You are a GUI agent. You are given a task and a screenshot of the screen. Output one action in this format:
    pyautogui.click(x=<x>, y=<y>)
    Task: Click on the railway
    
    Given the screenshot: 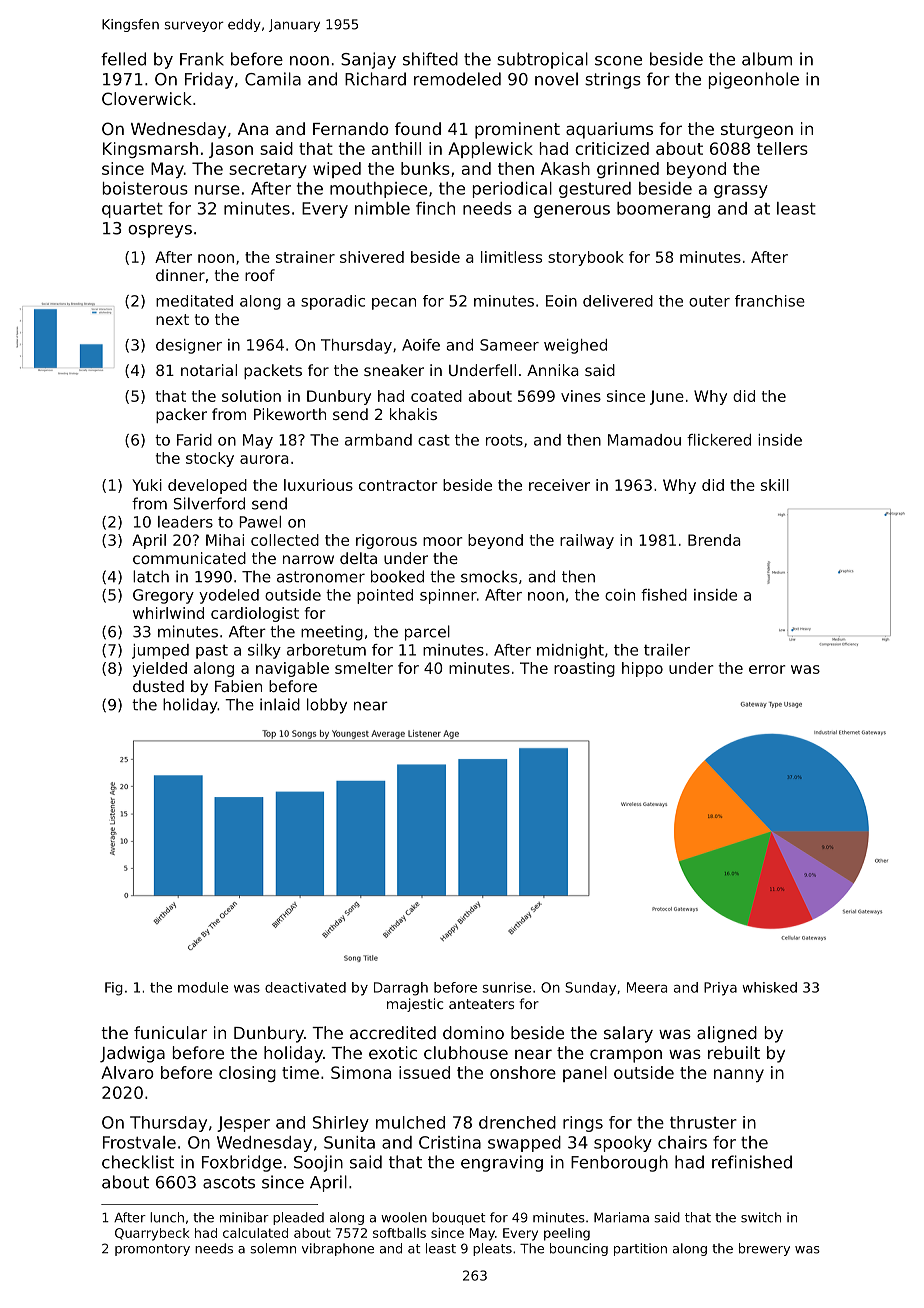 What is the action you would take?
    pyautogui.click(x=587, y=541)
